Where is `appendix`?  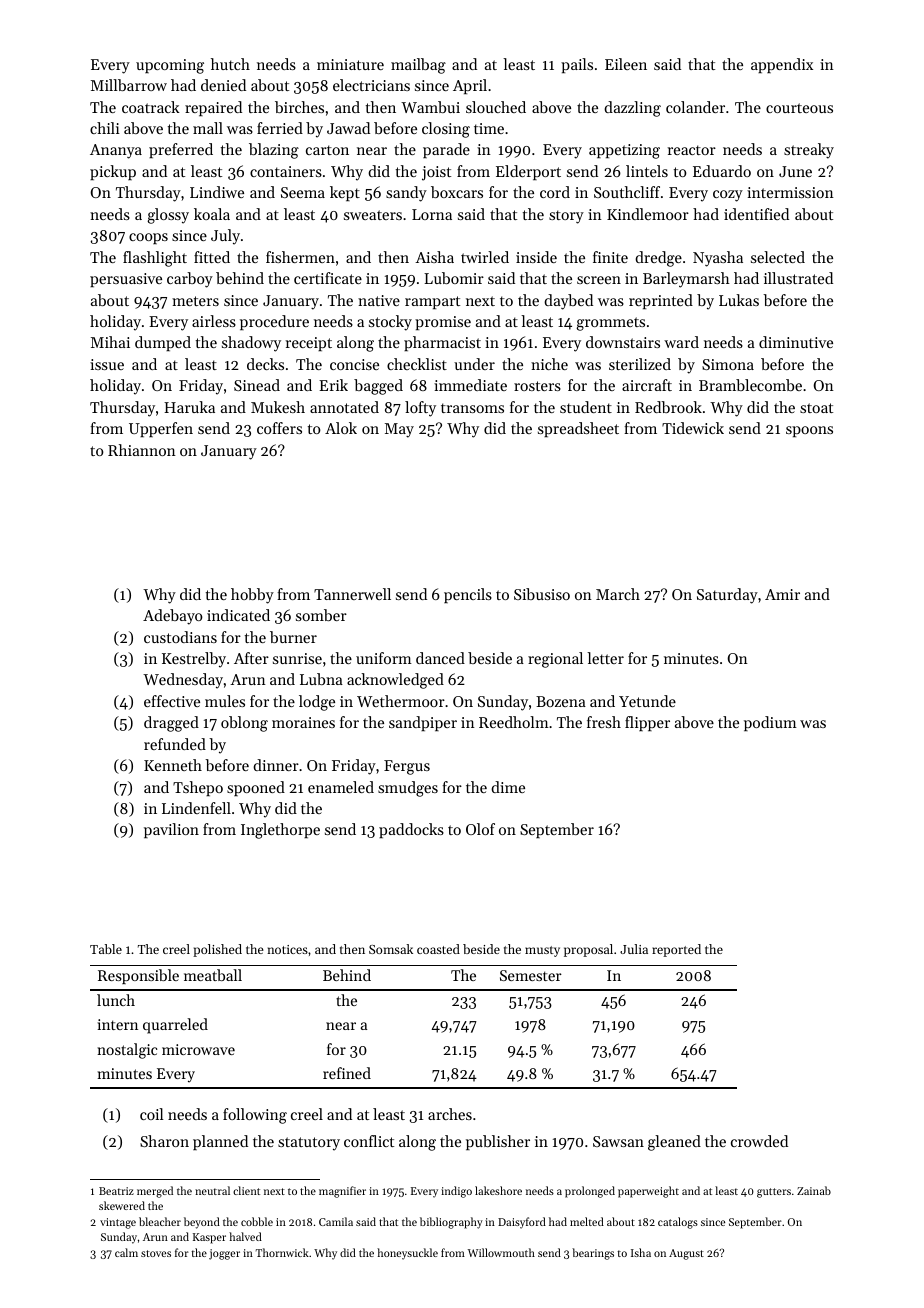 appendix is located at coordinates (782, 65).
